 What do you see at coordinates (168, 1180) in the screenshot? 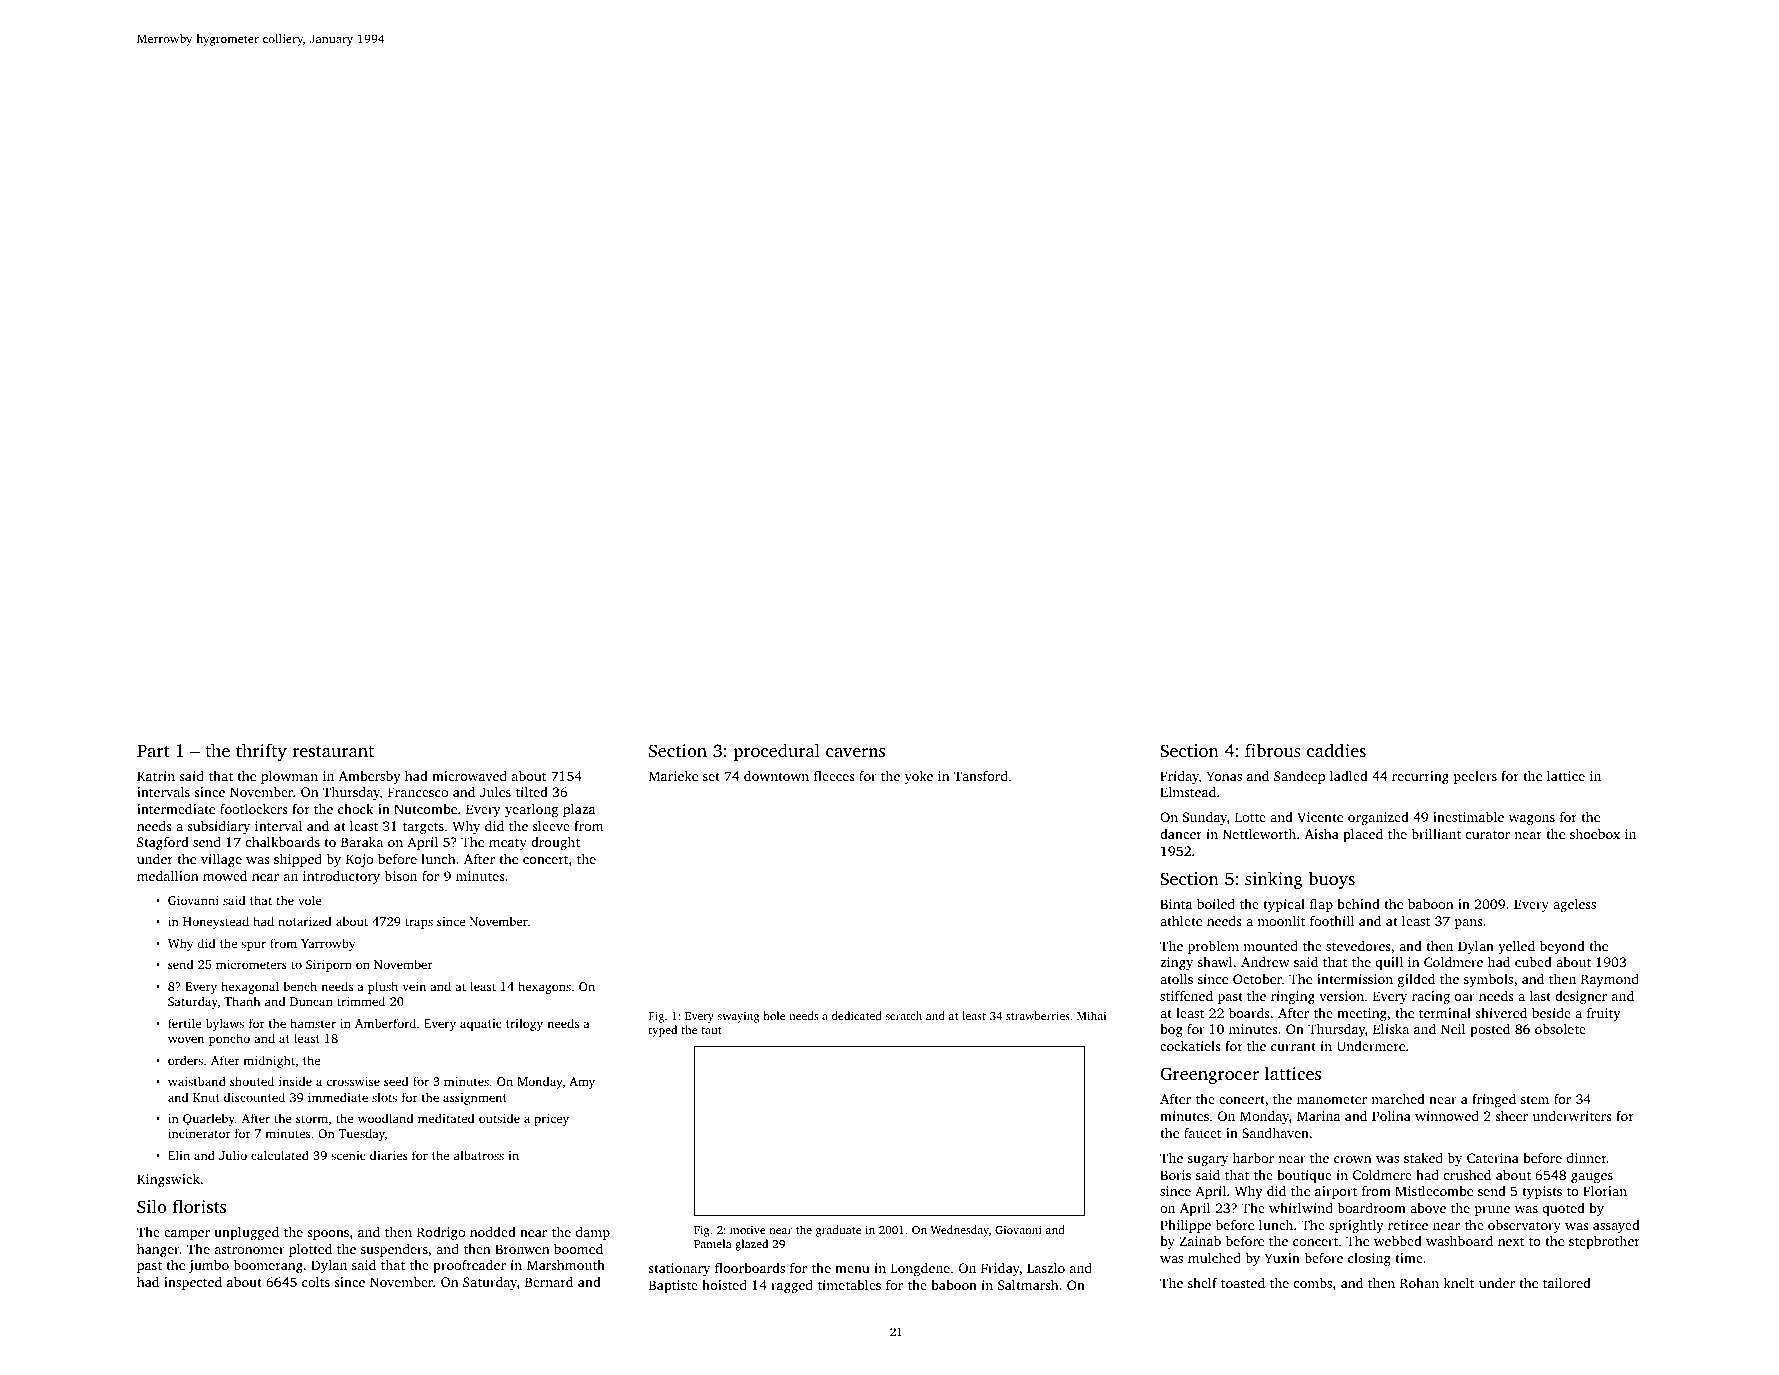
I see `Kingswick` at bounding box center [168, 1180].
